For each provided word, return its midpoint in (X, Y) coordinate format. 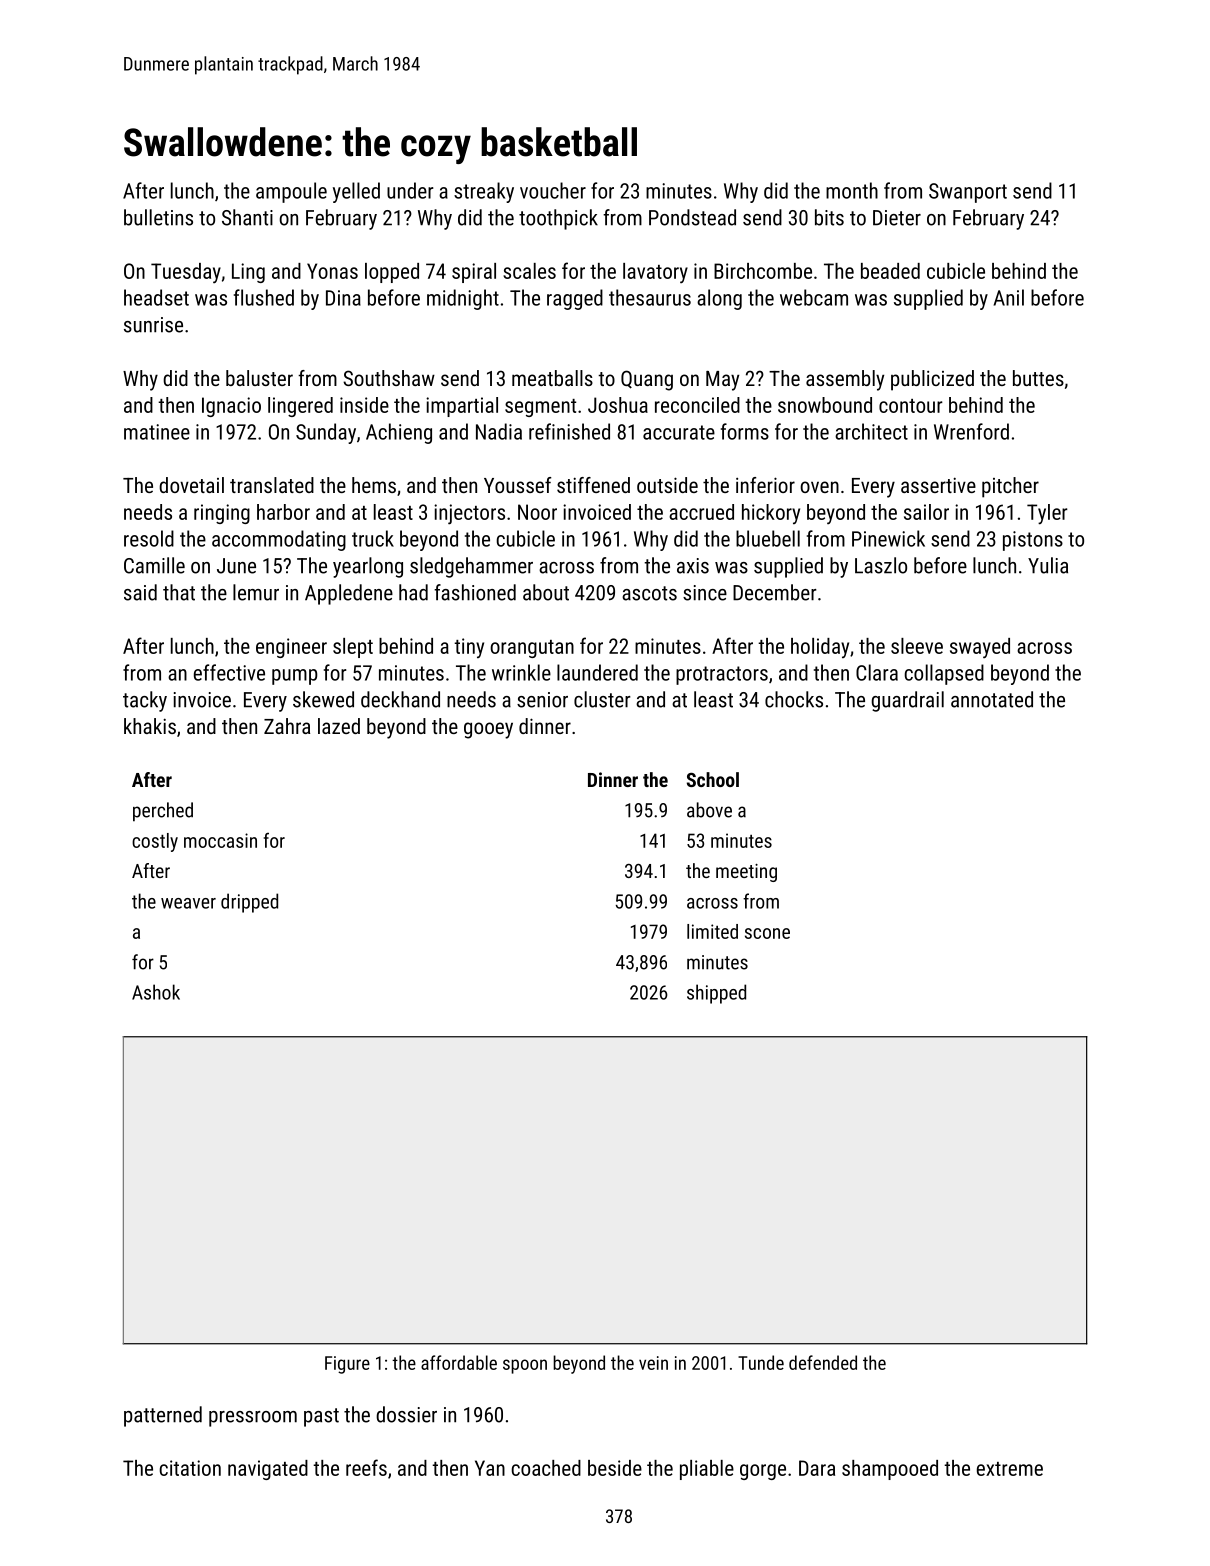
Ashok (156, 992)
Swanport (968, 193)
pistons (1033, 541)
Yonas (332, 271)
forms (745, 431)
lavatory (655, 273)
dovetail (191, 485)
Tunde (761, 1362)
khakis (150, 726)
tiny (469, 648)
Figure (347, 1365)
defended (823, 1362)
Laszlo (881, 565)
